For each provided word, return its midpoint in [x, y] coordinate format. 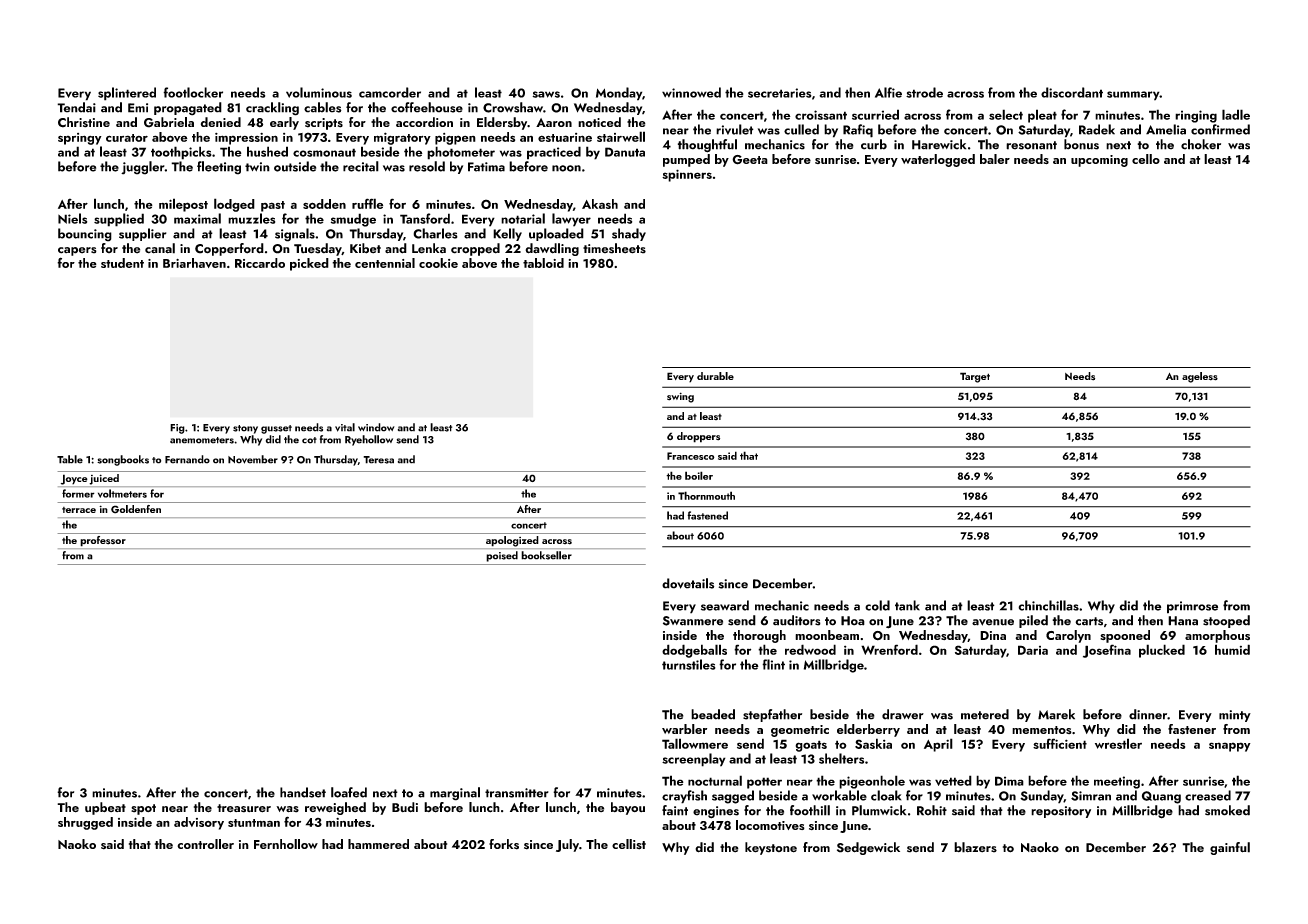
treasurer [244, 808]
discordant [1072, 92]
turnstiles [689, 664]
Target [975, 377]
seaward [725, 605]
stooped [1226, 621]
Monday [619, 94]
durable [715, 376]
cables [323, 107]
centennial [385, 263]
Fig [177, 429]
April [938, 745]
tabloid [543, 263]
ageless [1200, 377]
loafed [349, 792]
